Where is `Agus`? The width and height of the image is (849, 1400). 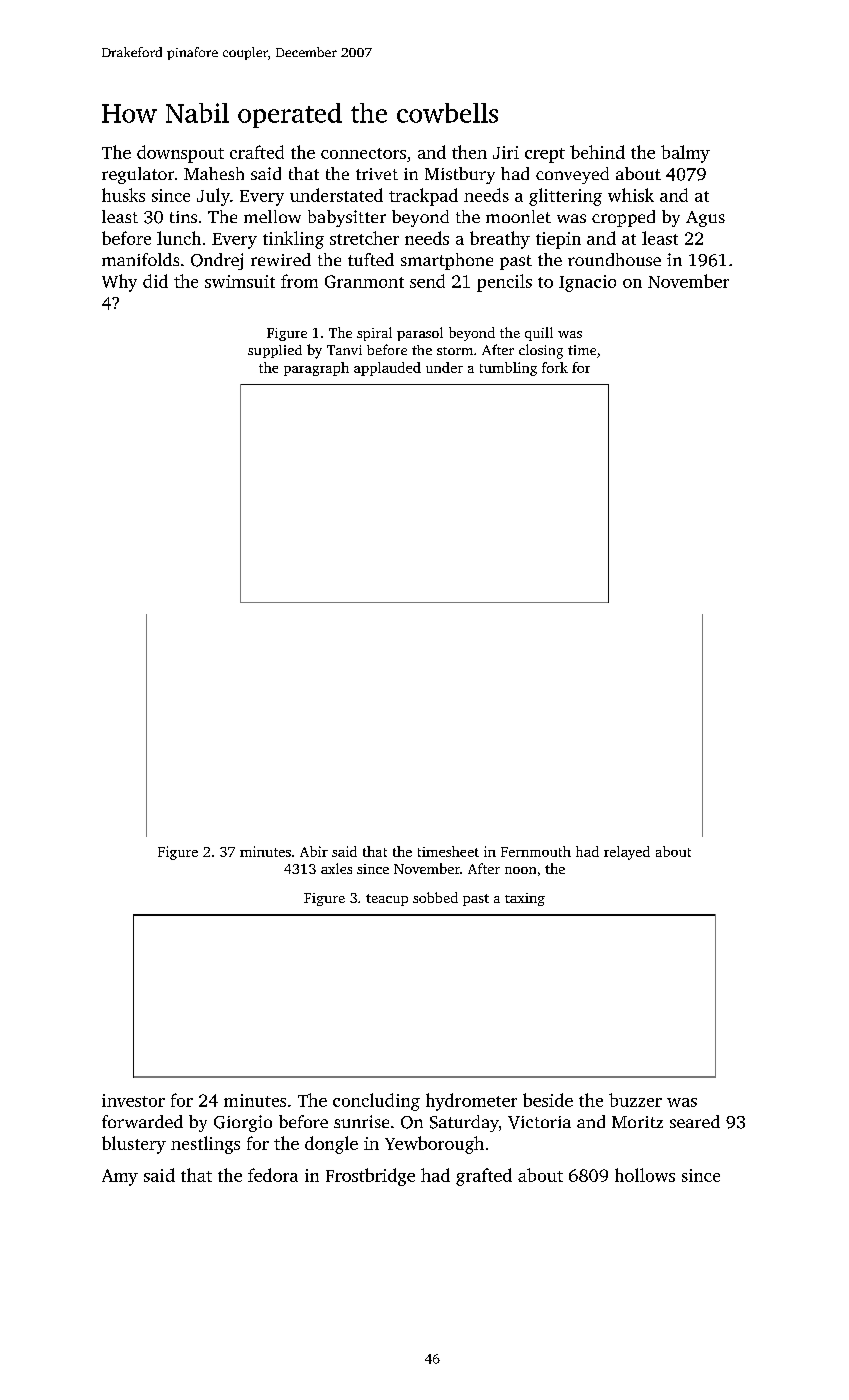
Agus is located at coordinates (705, 219).
